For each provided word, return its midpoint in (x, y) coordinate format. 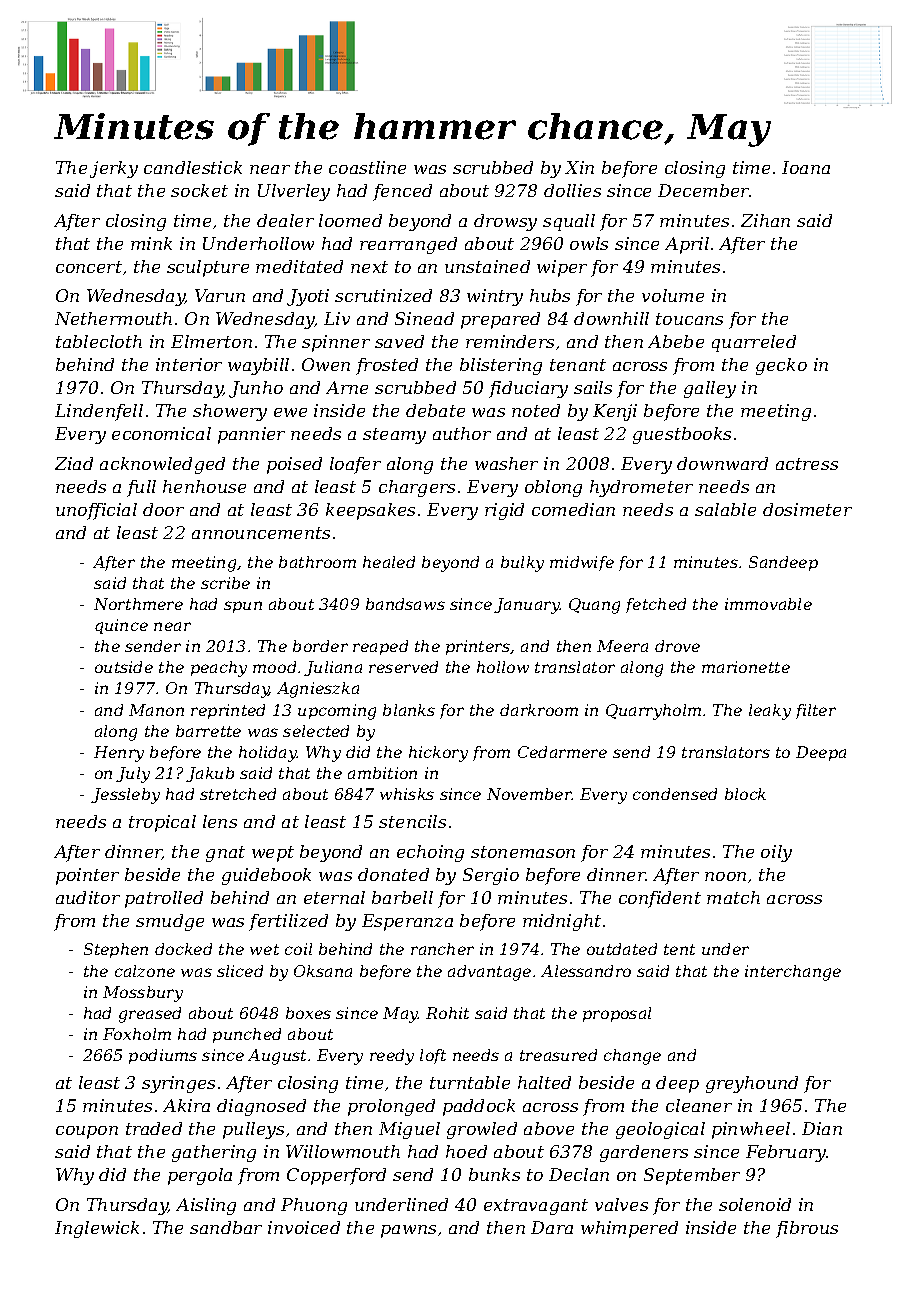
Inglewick (97, 1229)
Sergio (491, 876)
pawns (408, 1231)
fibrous (807, 1229)
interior (189, 364)
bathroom (317, 562)
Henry (119, 754)
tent (679, 949)
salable (725, 509)
